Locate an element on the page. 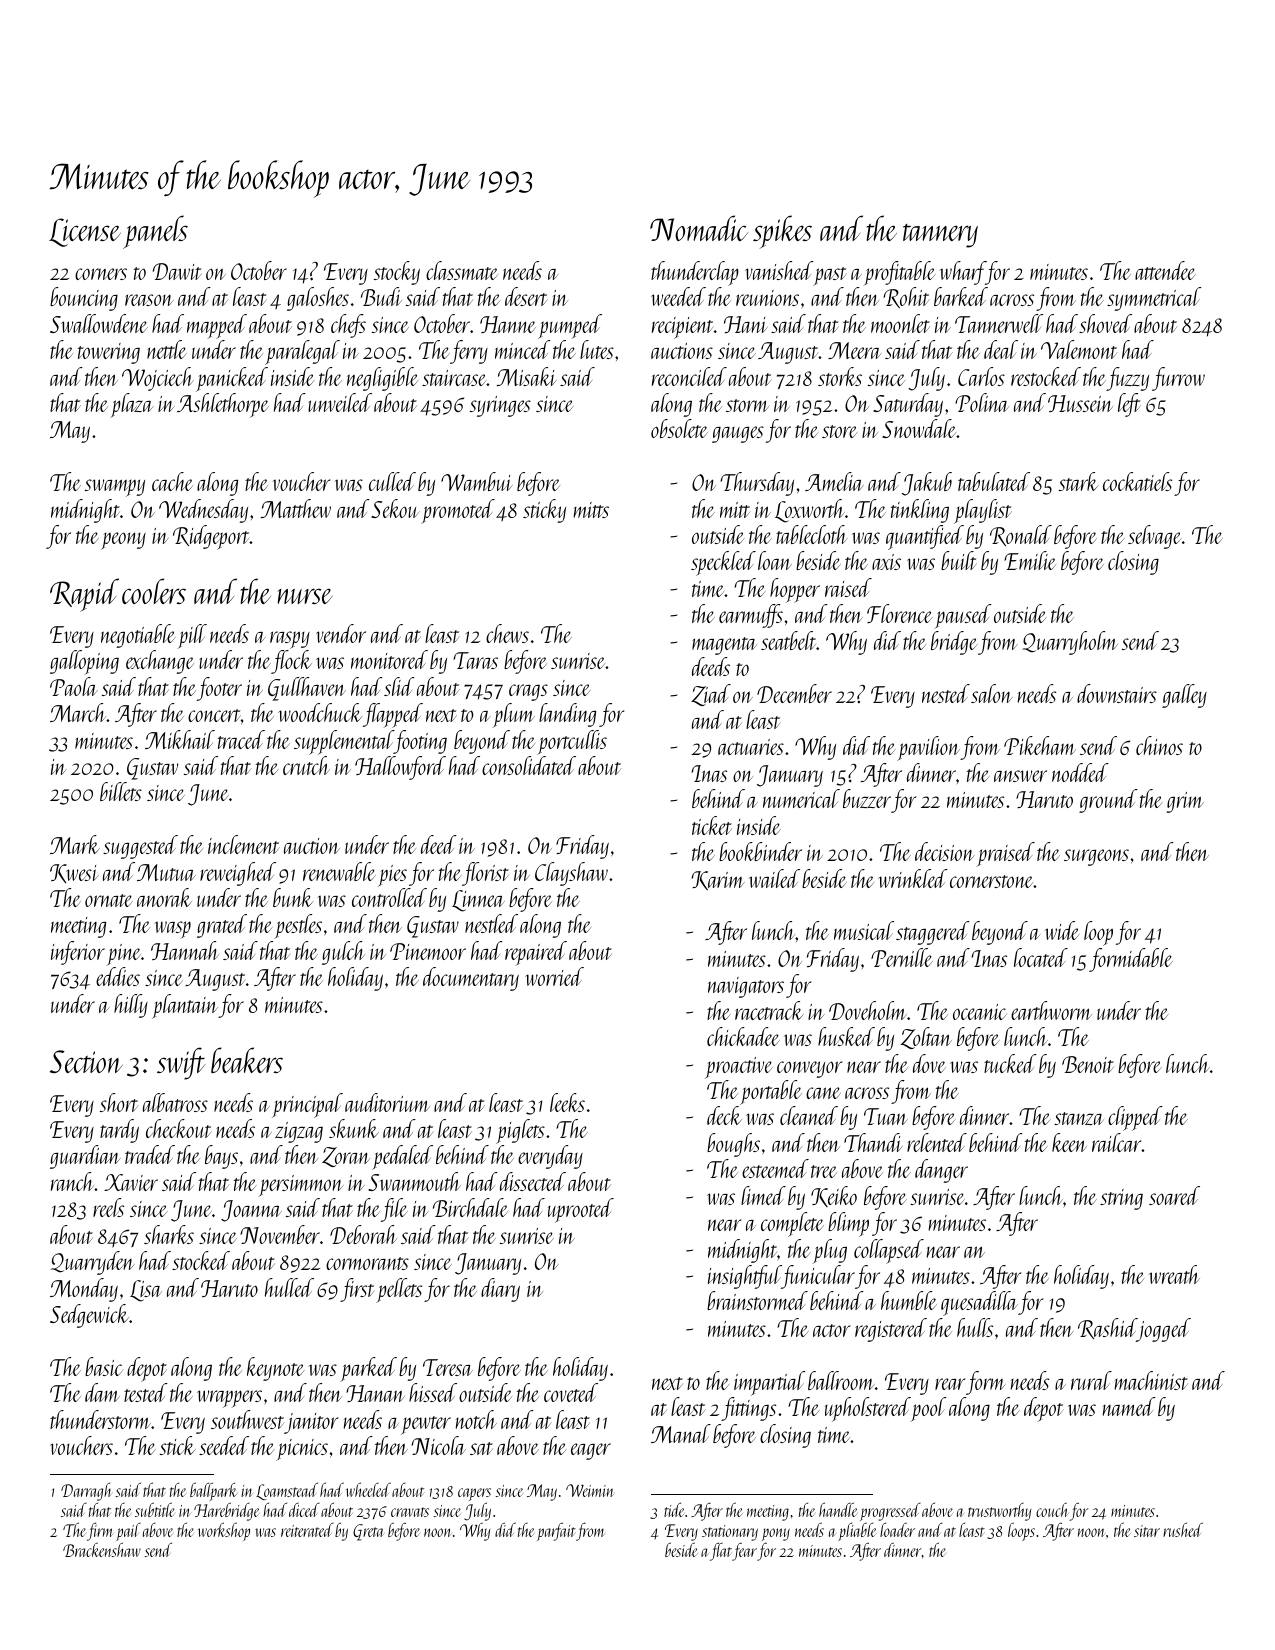 The width and height of the page is (1275, 1650). chinos is located at coordinates (1159, 745).
